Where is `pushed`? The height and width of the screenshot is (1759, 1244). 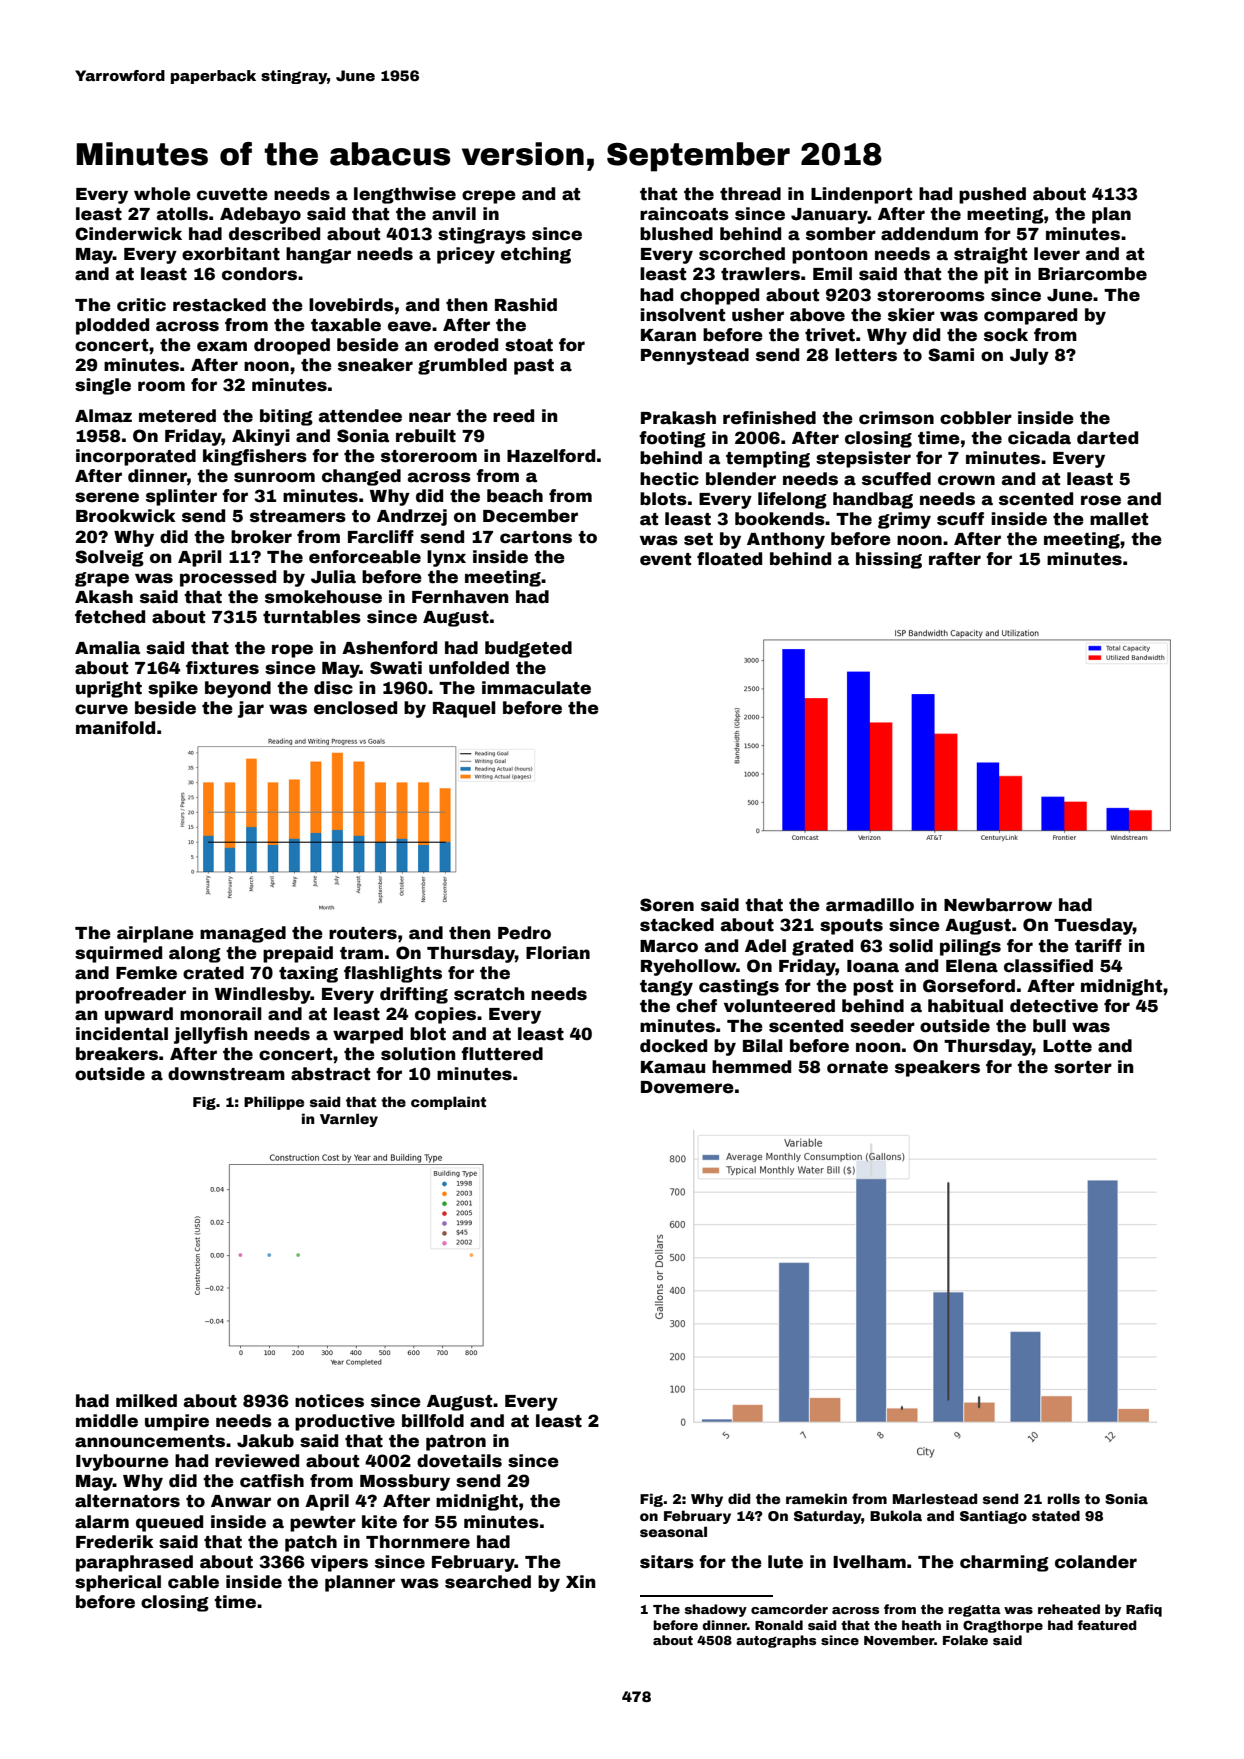
pushed is located at coordinates (992, 195).
